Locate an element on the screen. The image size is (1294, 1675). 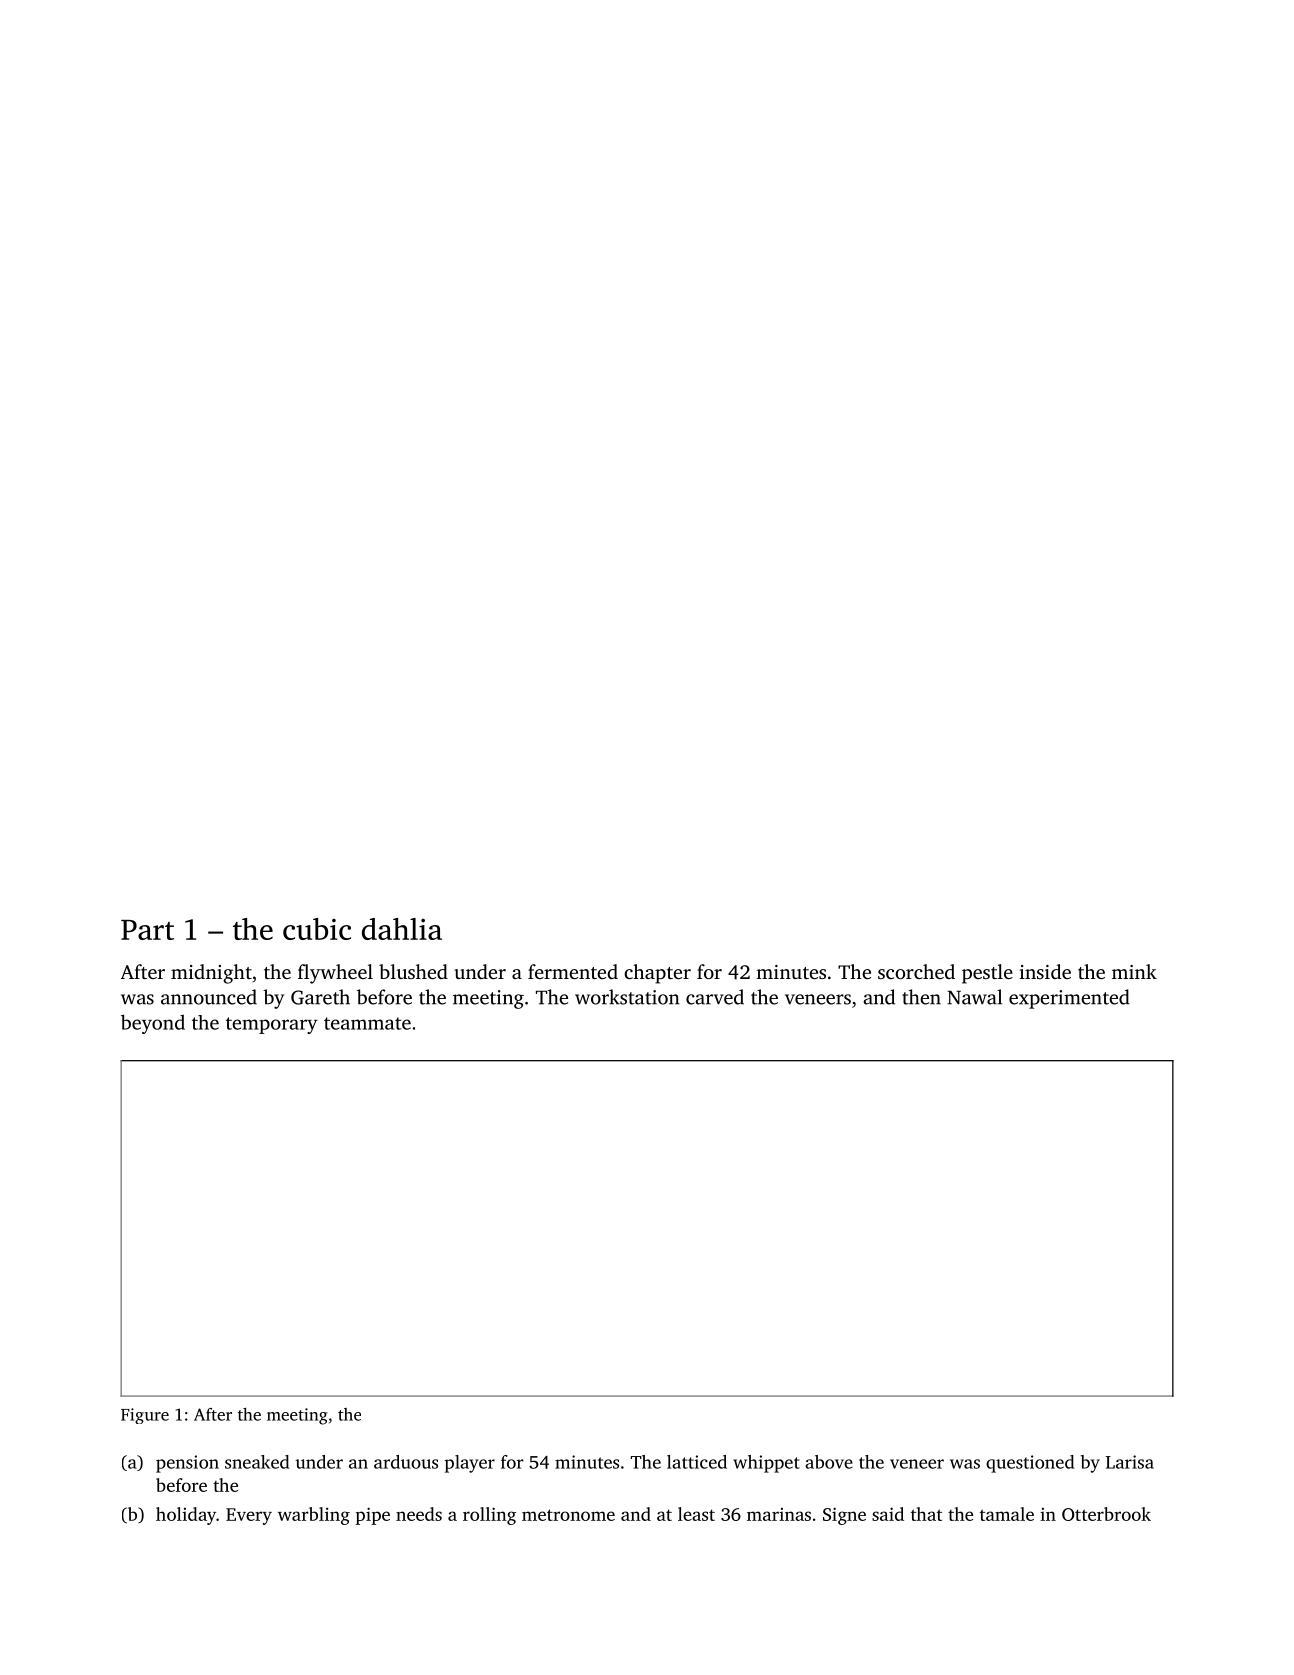
workstation is located at coordinates (627, 997).
